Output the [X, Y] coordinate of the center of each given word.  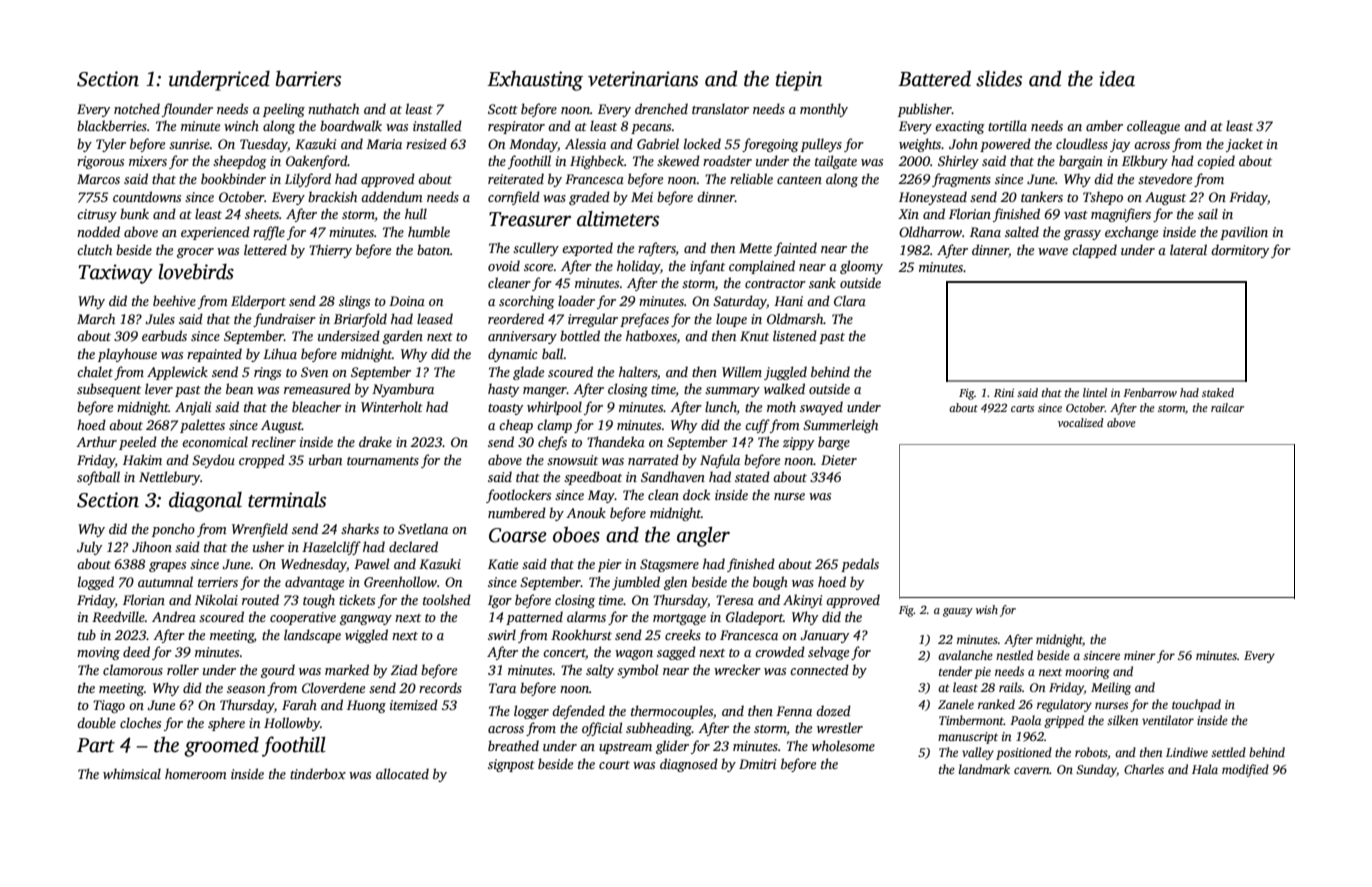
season [246, 689]
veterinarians [643, 79]
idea [1117, 78]
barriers [308, 78]
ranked [996, 704]
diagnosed [689, 765]
